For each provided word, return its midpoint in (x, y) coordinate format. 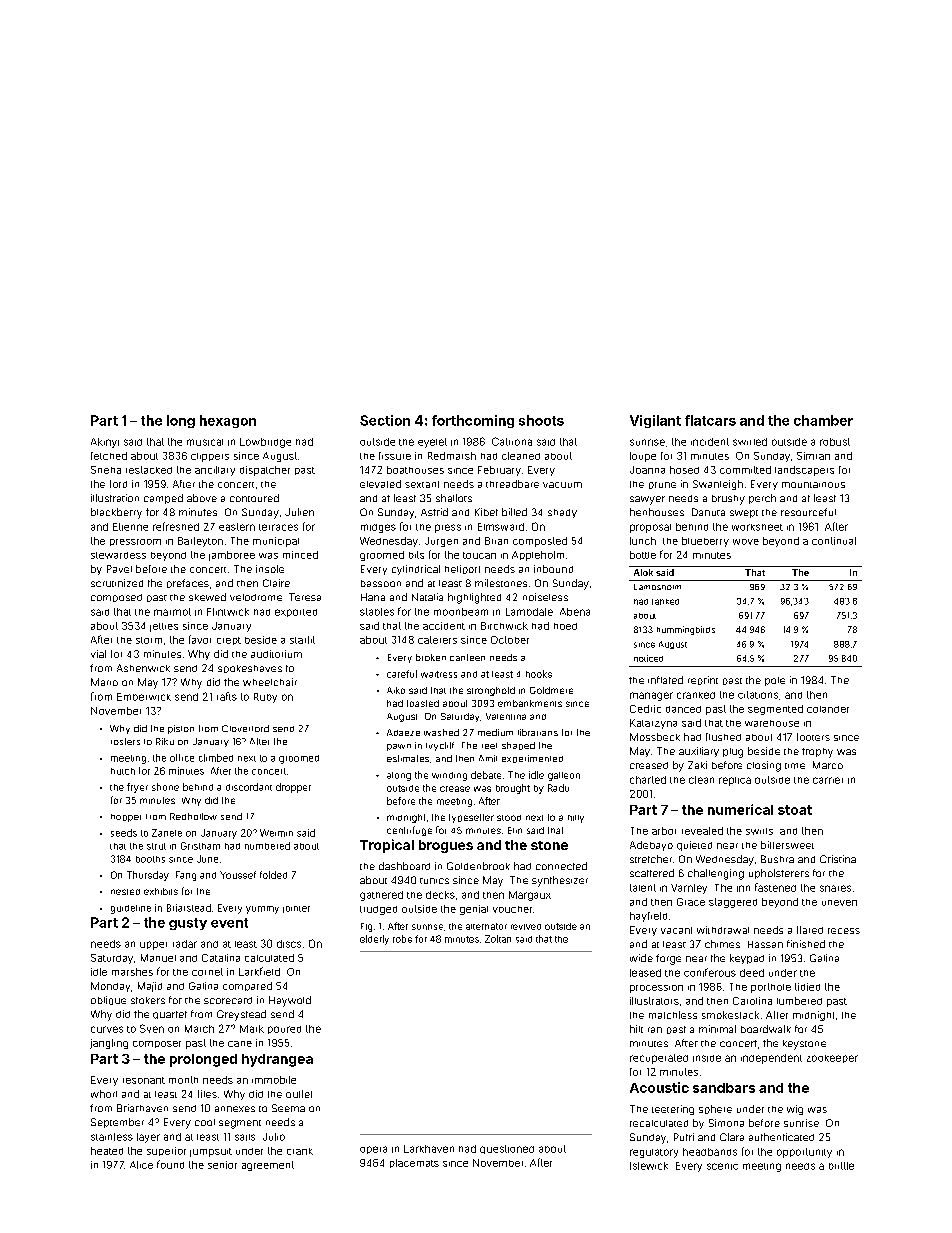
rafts (227, 696)
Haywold (290, 1001)
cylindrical (416, 570)
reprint (703, 680)
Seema (288, 1108)
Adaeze (403, 732)
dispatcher (265, 471)
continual (834, 541)
